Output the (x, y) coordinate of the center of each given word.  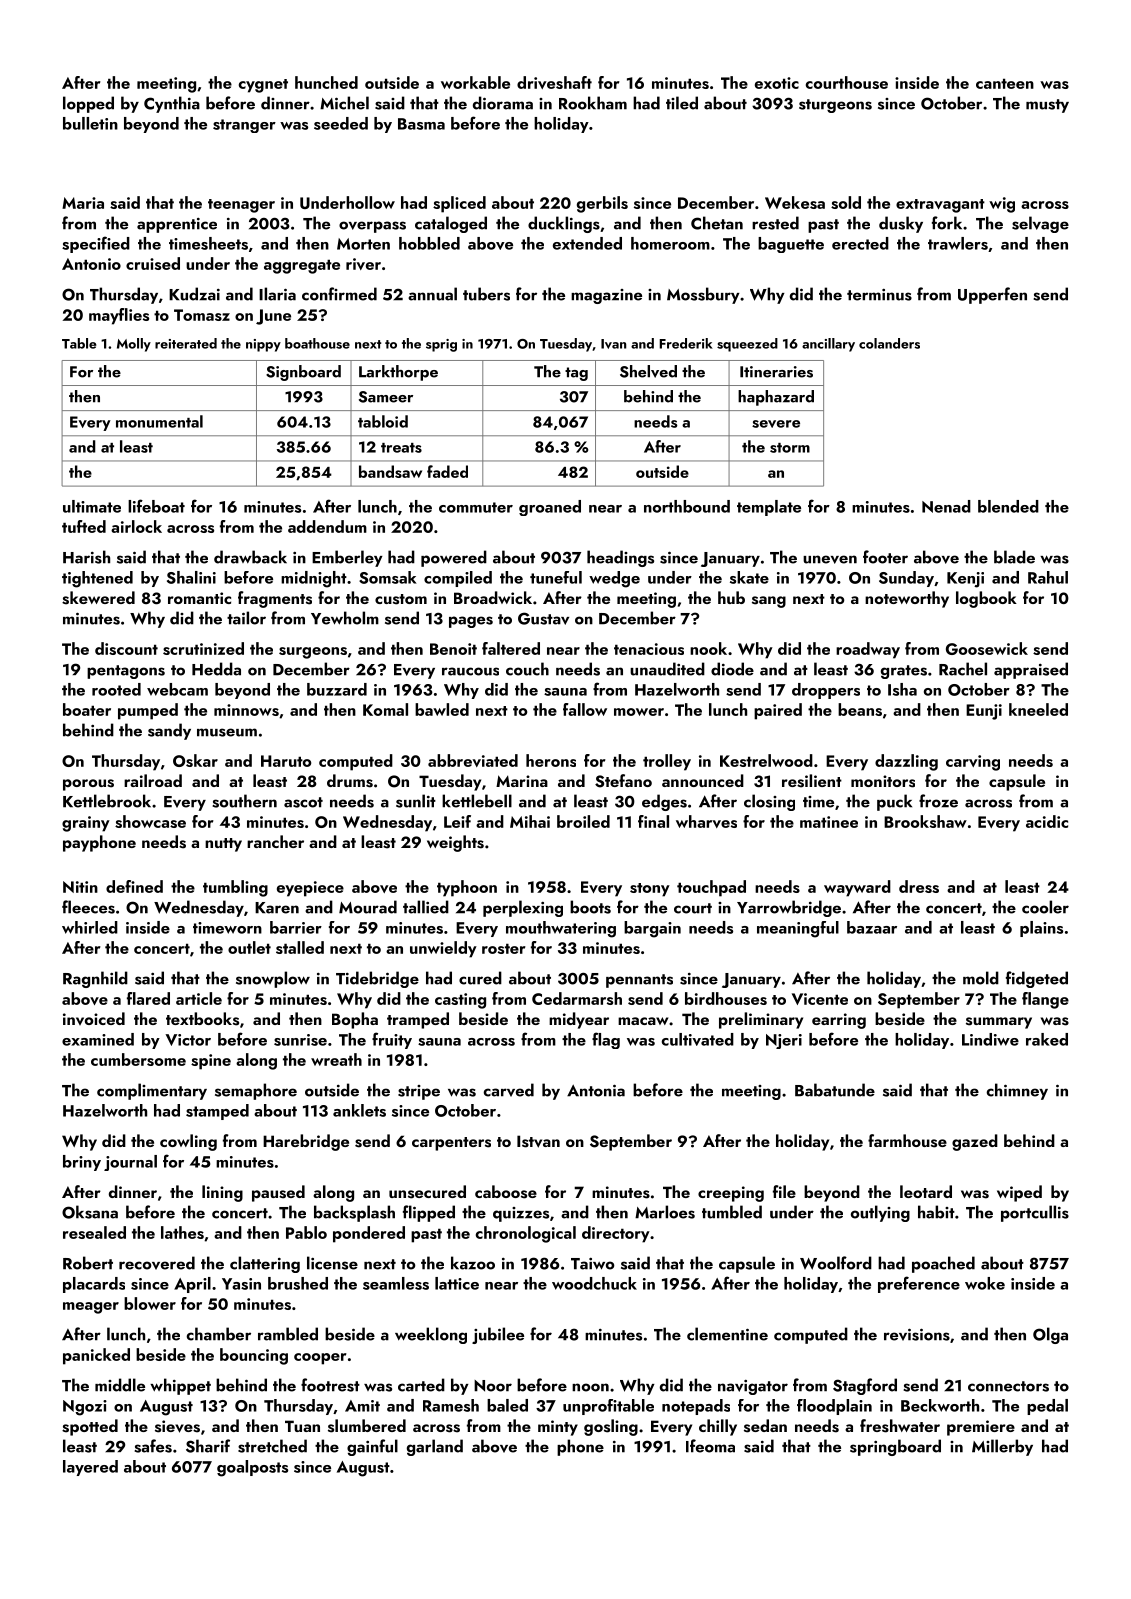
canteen (1005, 83)
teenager (241, 206)
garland (435, 1447)
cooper (320, 1359)
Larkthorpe (398, 373)
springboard (895, 1447)
